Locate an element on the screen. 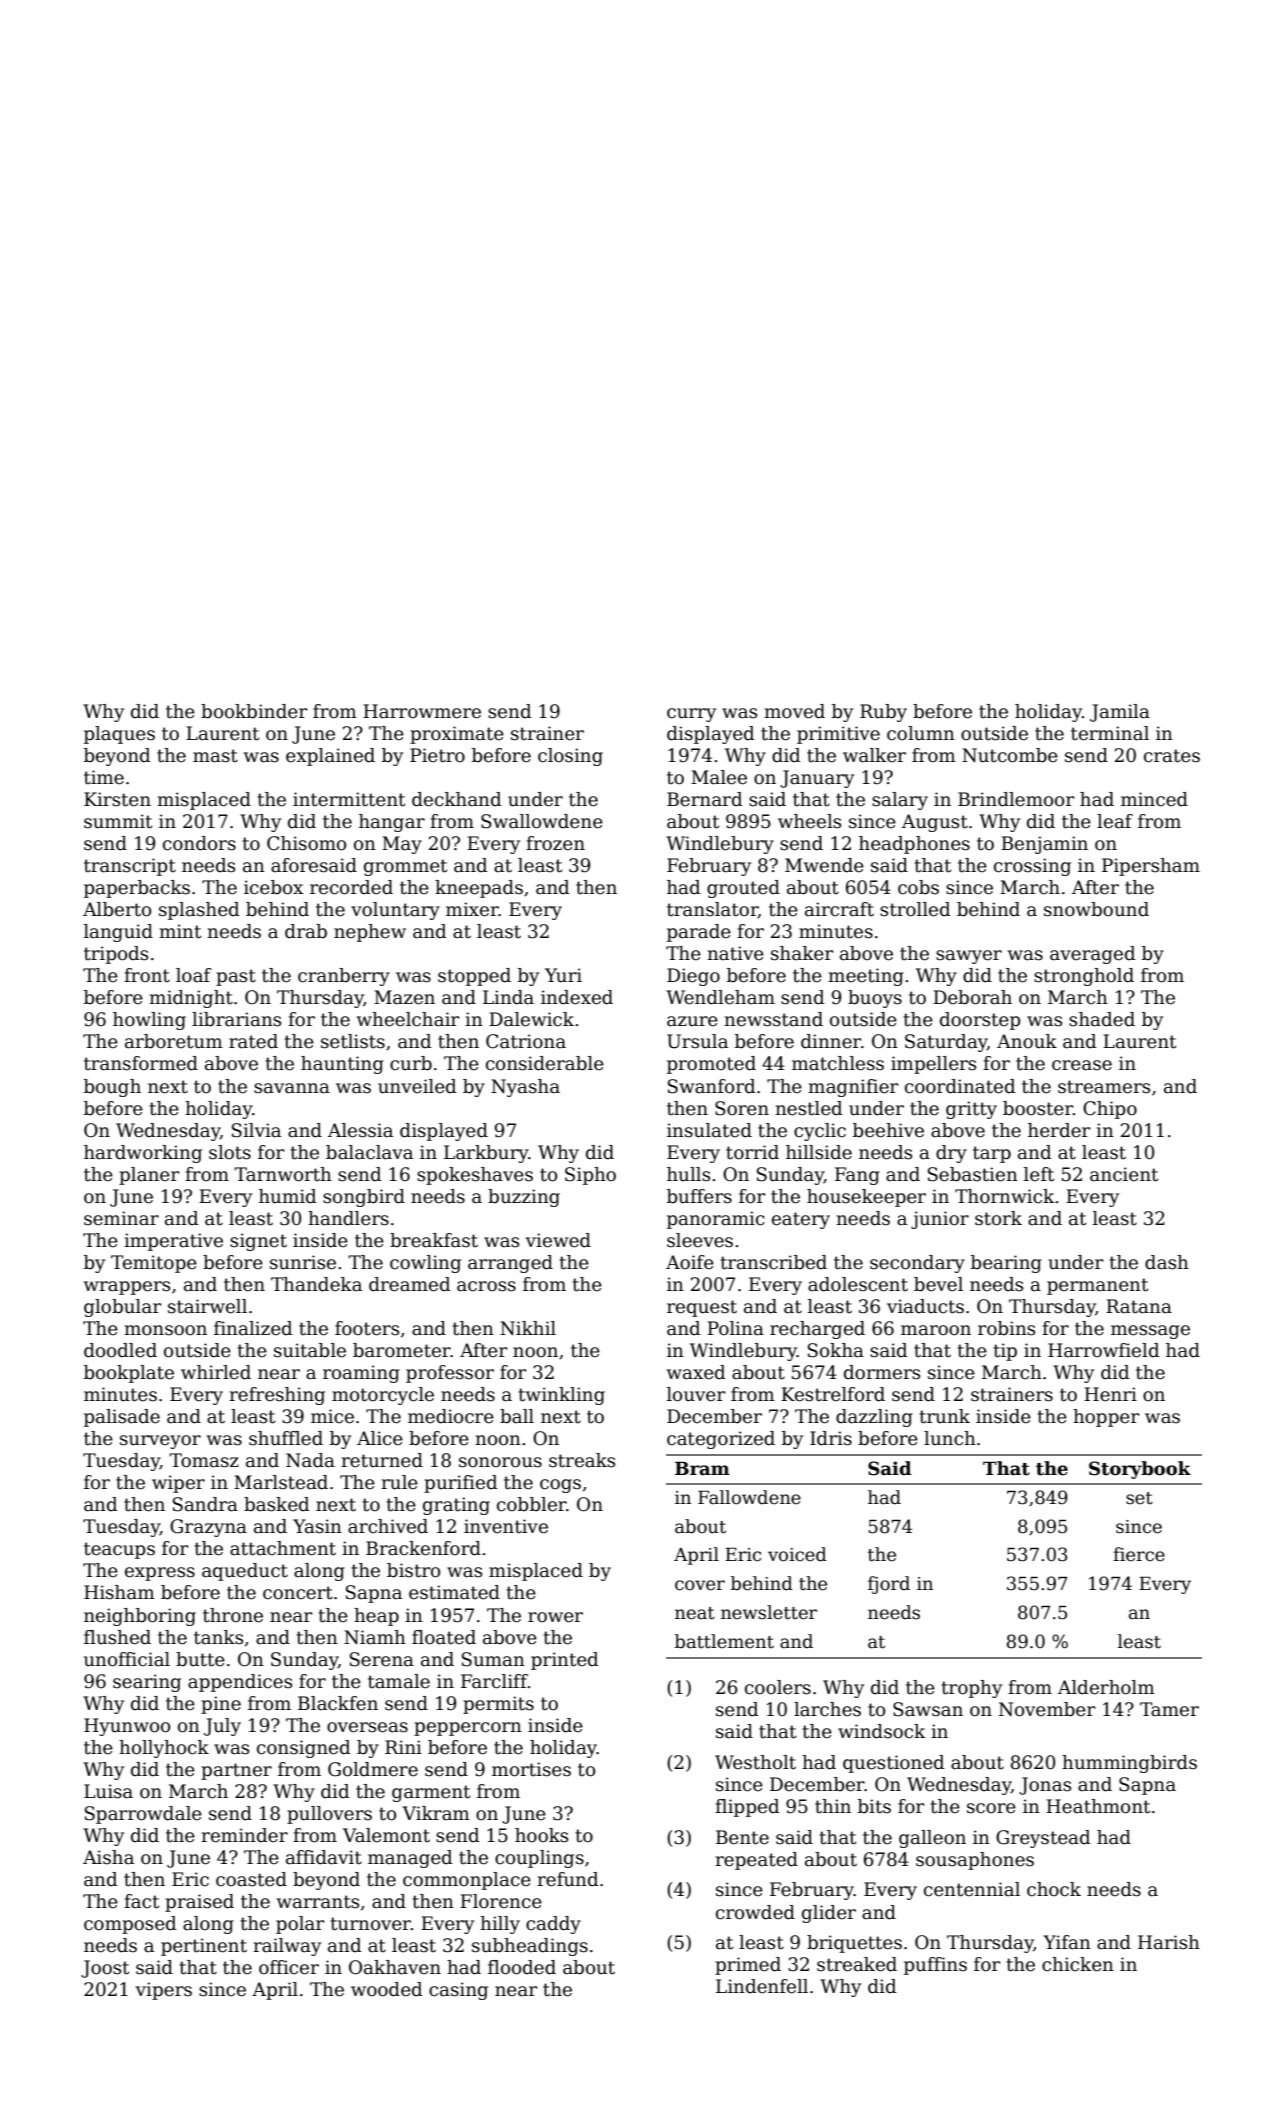 The image size is (1285, 2116). Sipho is located at coordinates (590, 1176).
